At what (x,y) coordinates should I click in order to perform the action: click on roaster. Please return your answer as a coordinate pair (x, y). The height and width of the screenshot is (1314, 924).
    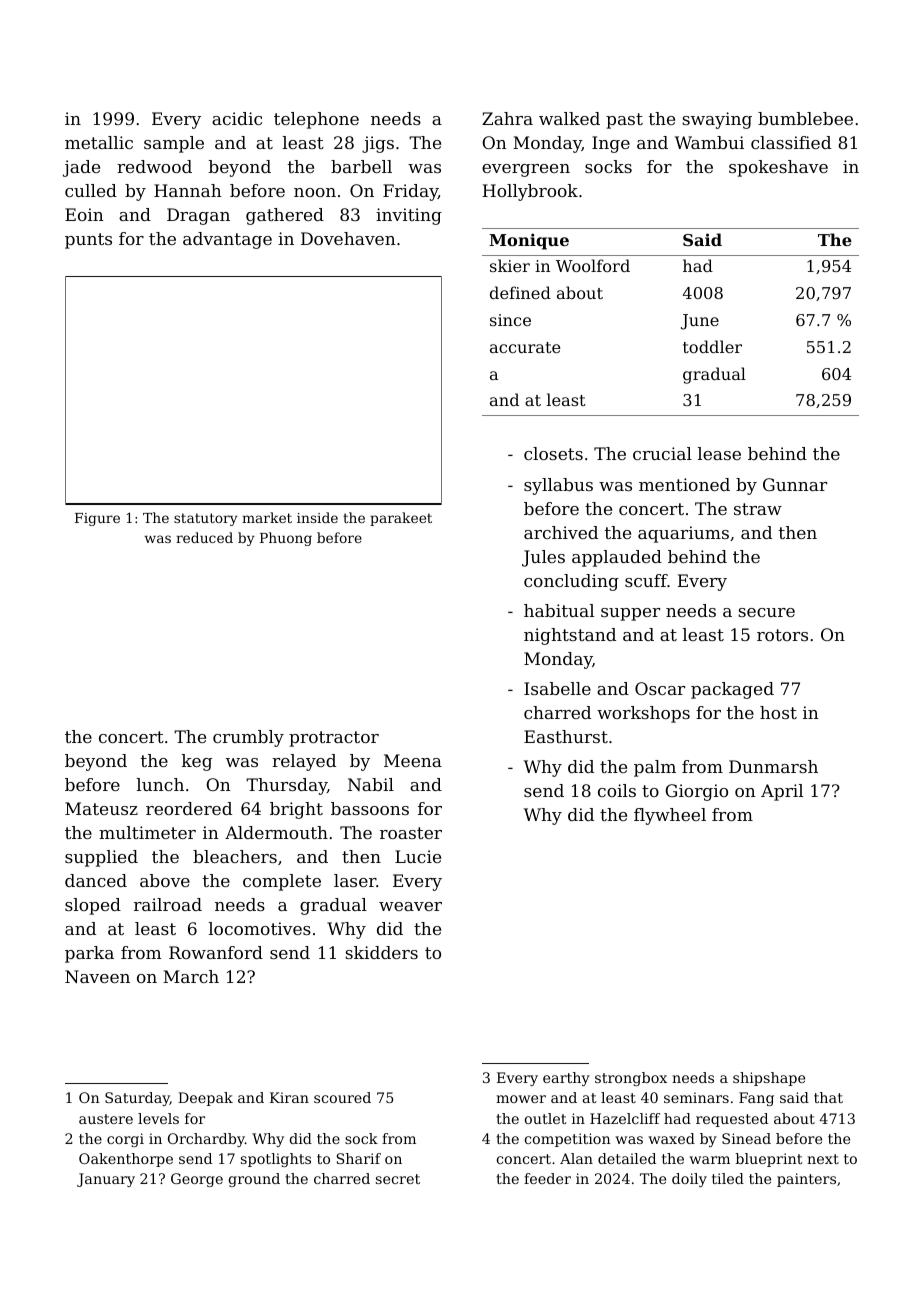
    Looking at the image, I should click on (411, 833).
